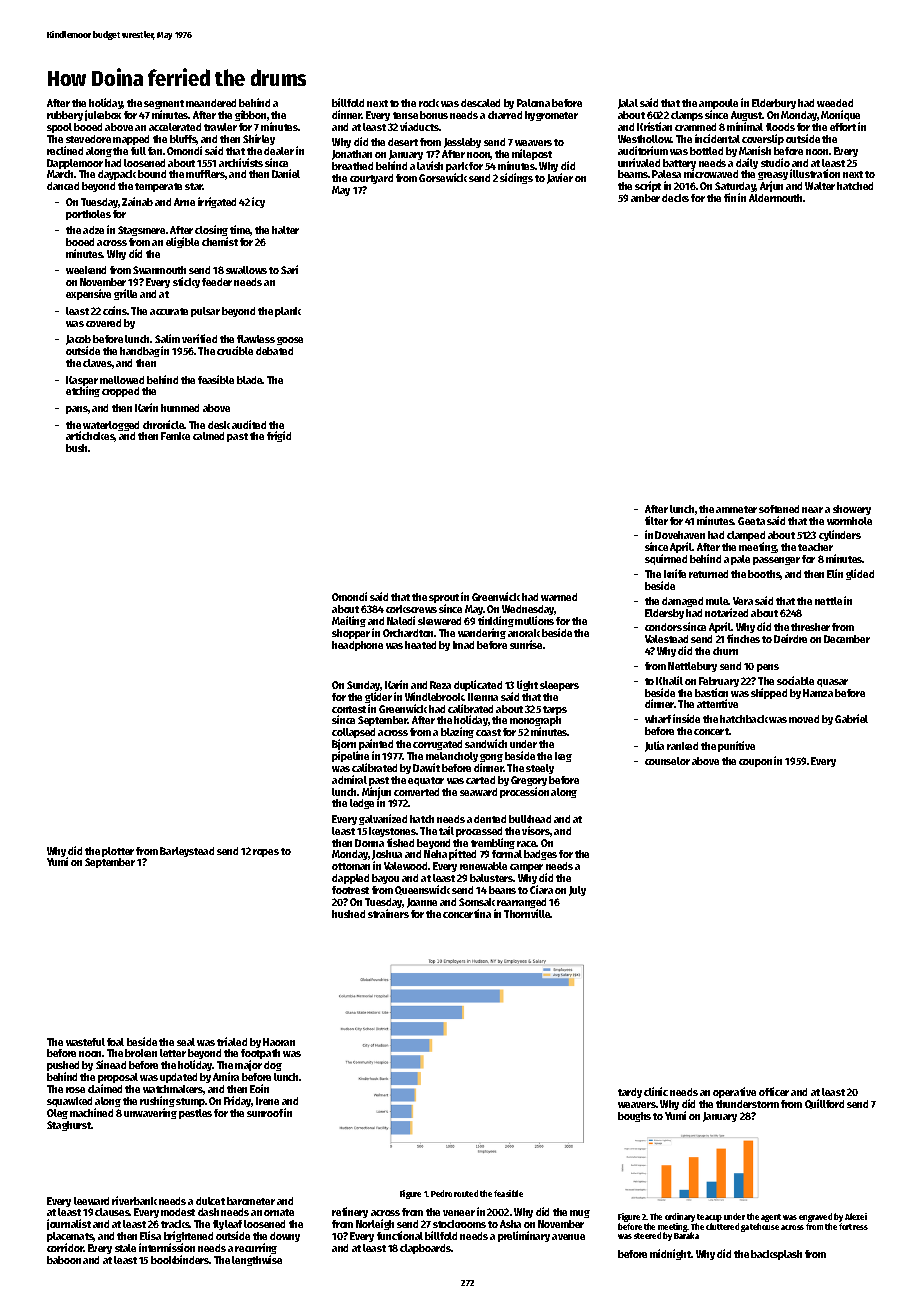 Image resolution: width=924 pixels, height=1308 pixels. What do you see at coordinates (86, 270) in the image?
I see `weekend` at bounding box center [86, 270].
